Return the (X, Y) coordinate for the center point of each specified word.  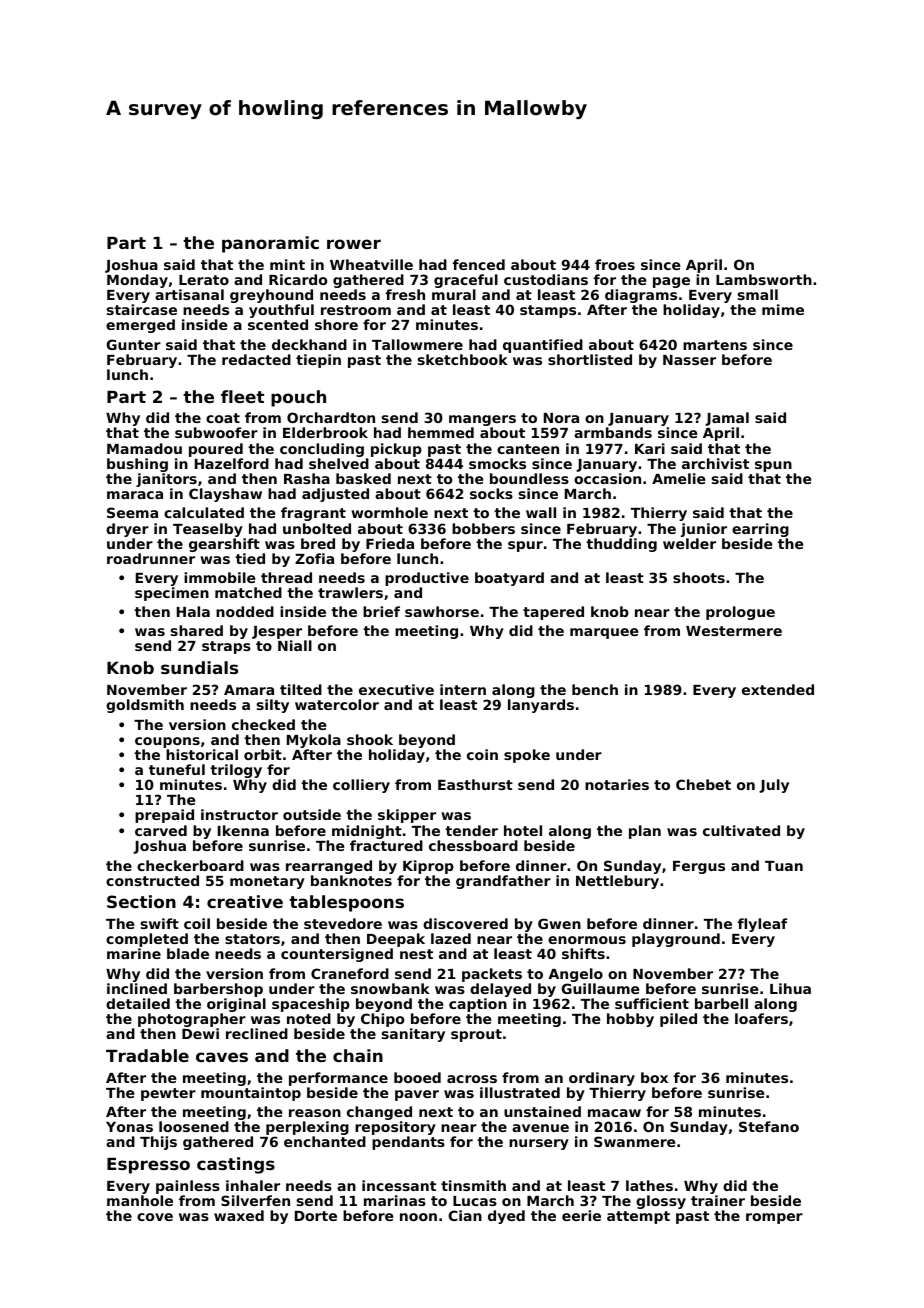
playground (676, 940)
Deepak (396, 940)
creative (245, 901)
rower (354, 244)
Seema (132, 512)
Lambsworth (764, 279)
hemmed (441, 432)
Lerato (204, 280)
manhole (140, 1200)
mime (783, 309)
